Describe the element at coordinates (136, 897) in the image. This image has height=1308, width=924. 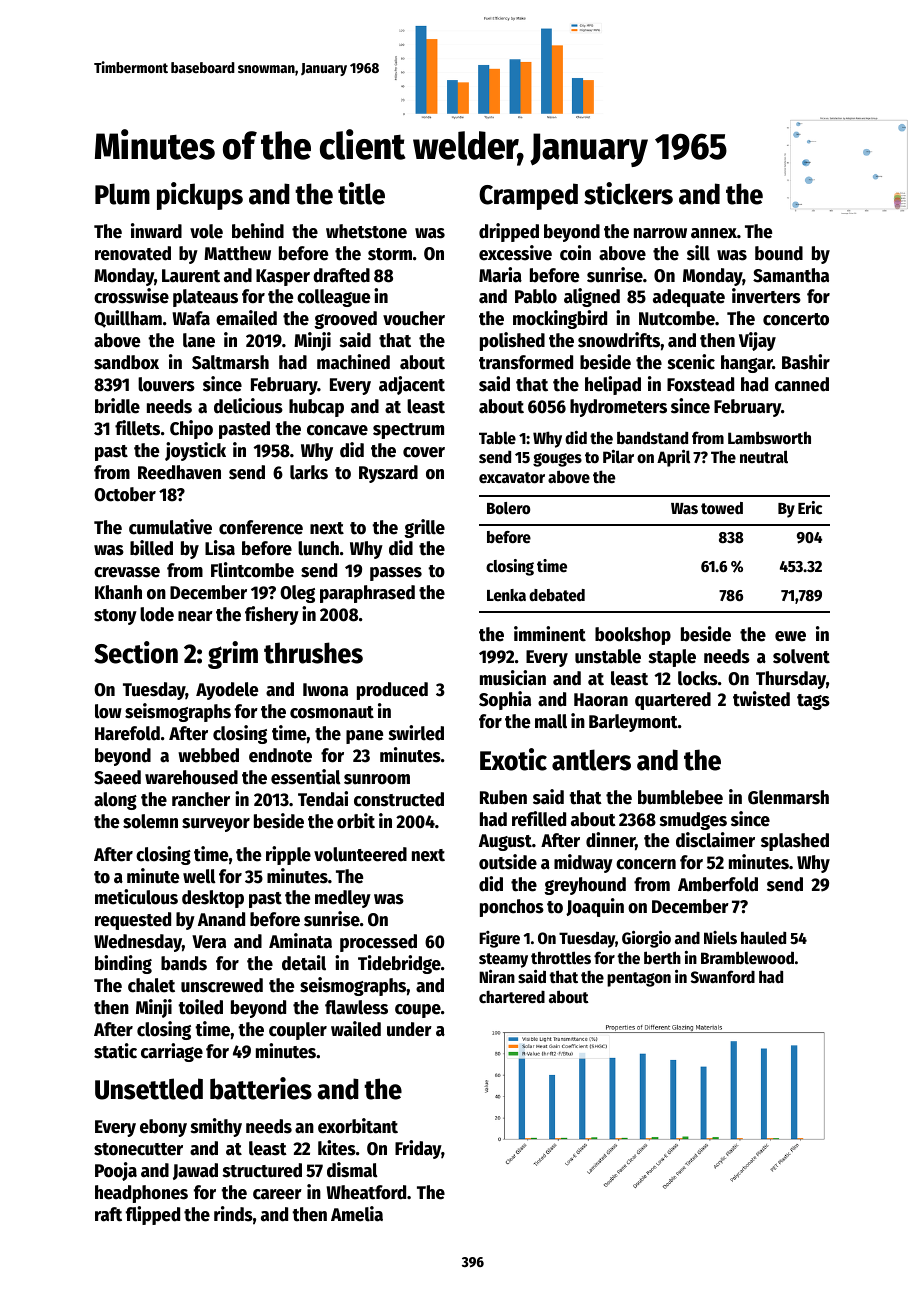
I see `meticulous` at that location.
